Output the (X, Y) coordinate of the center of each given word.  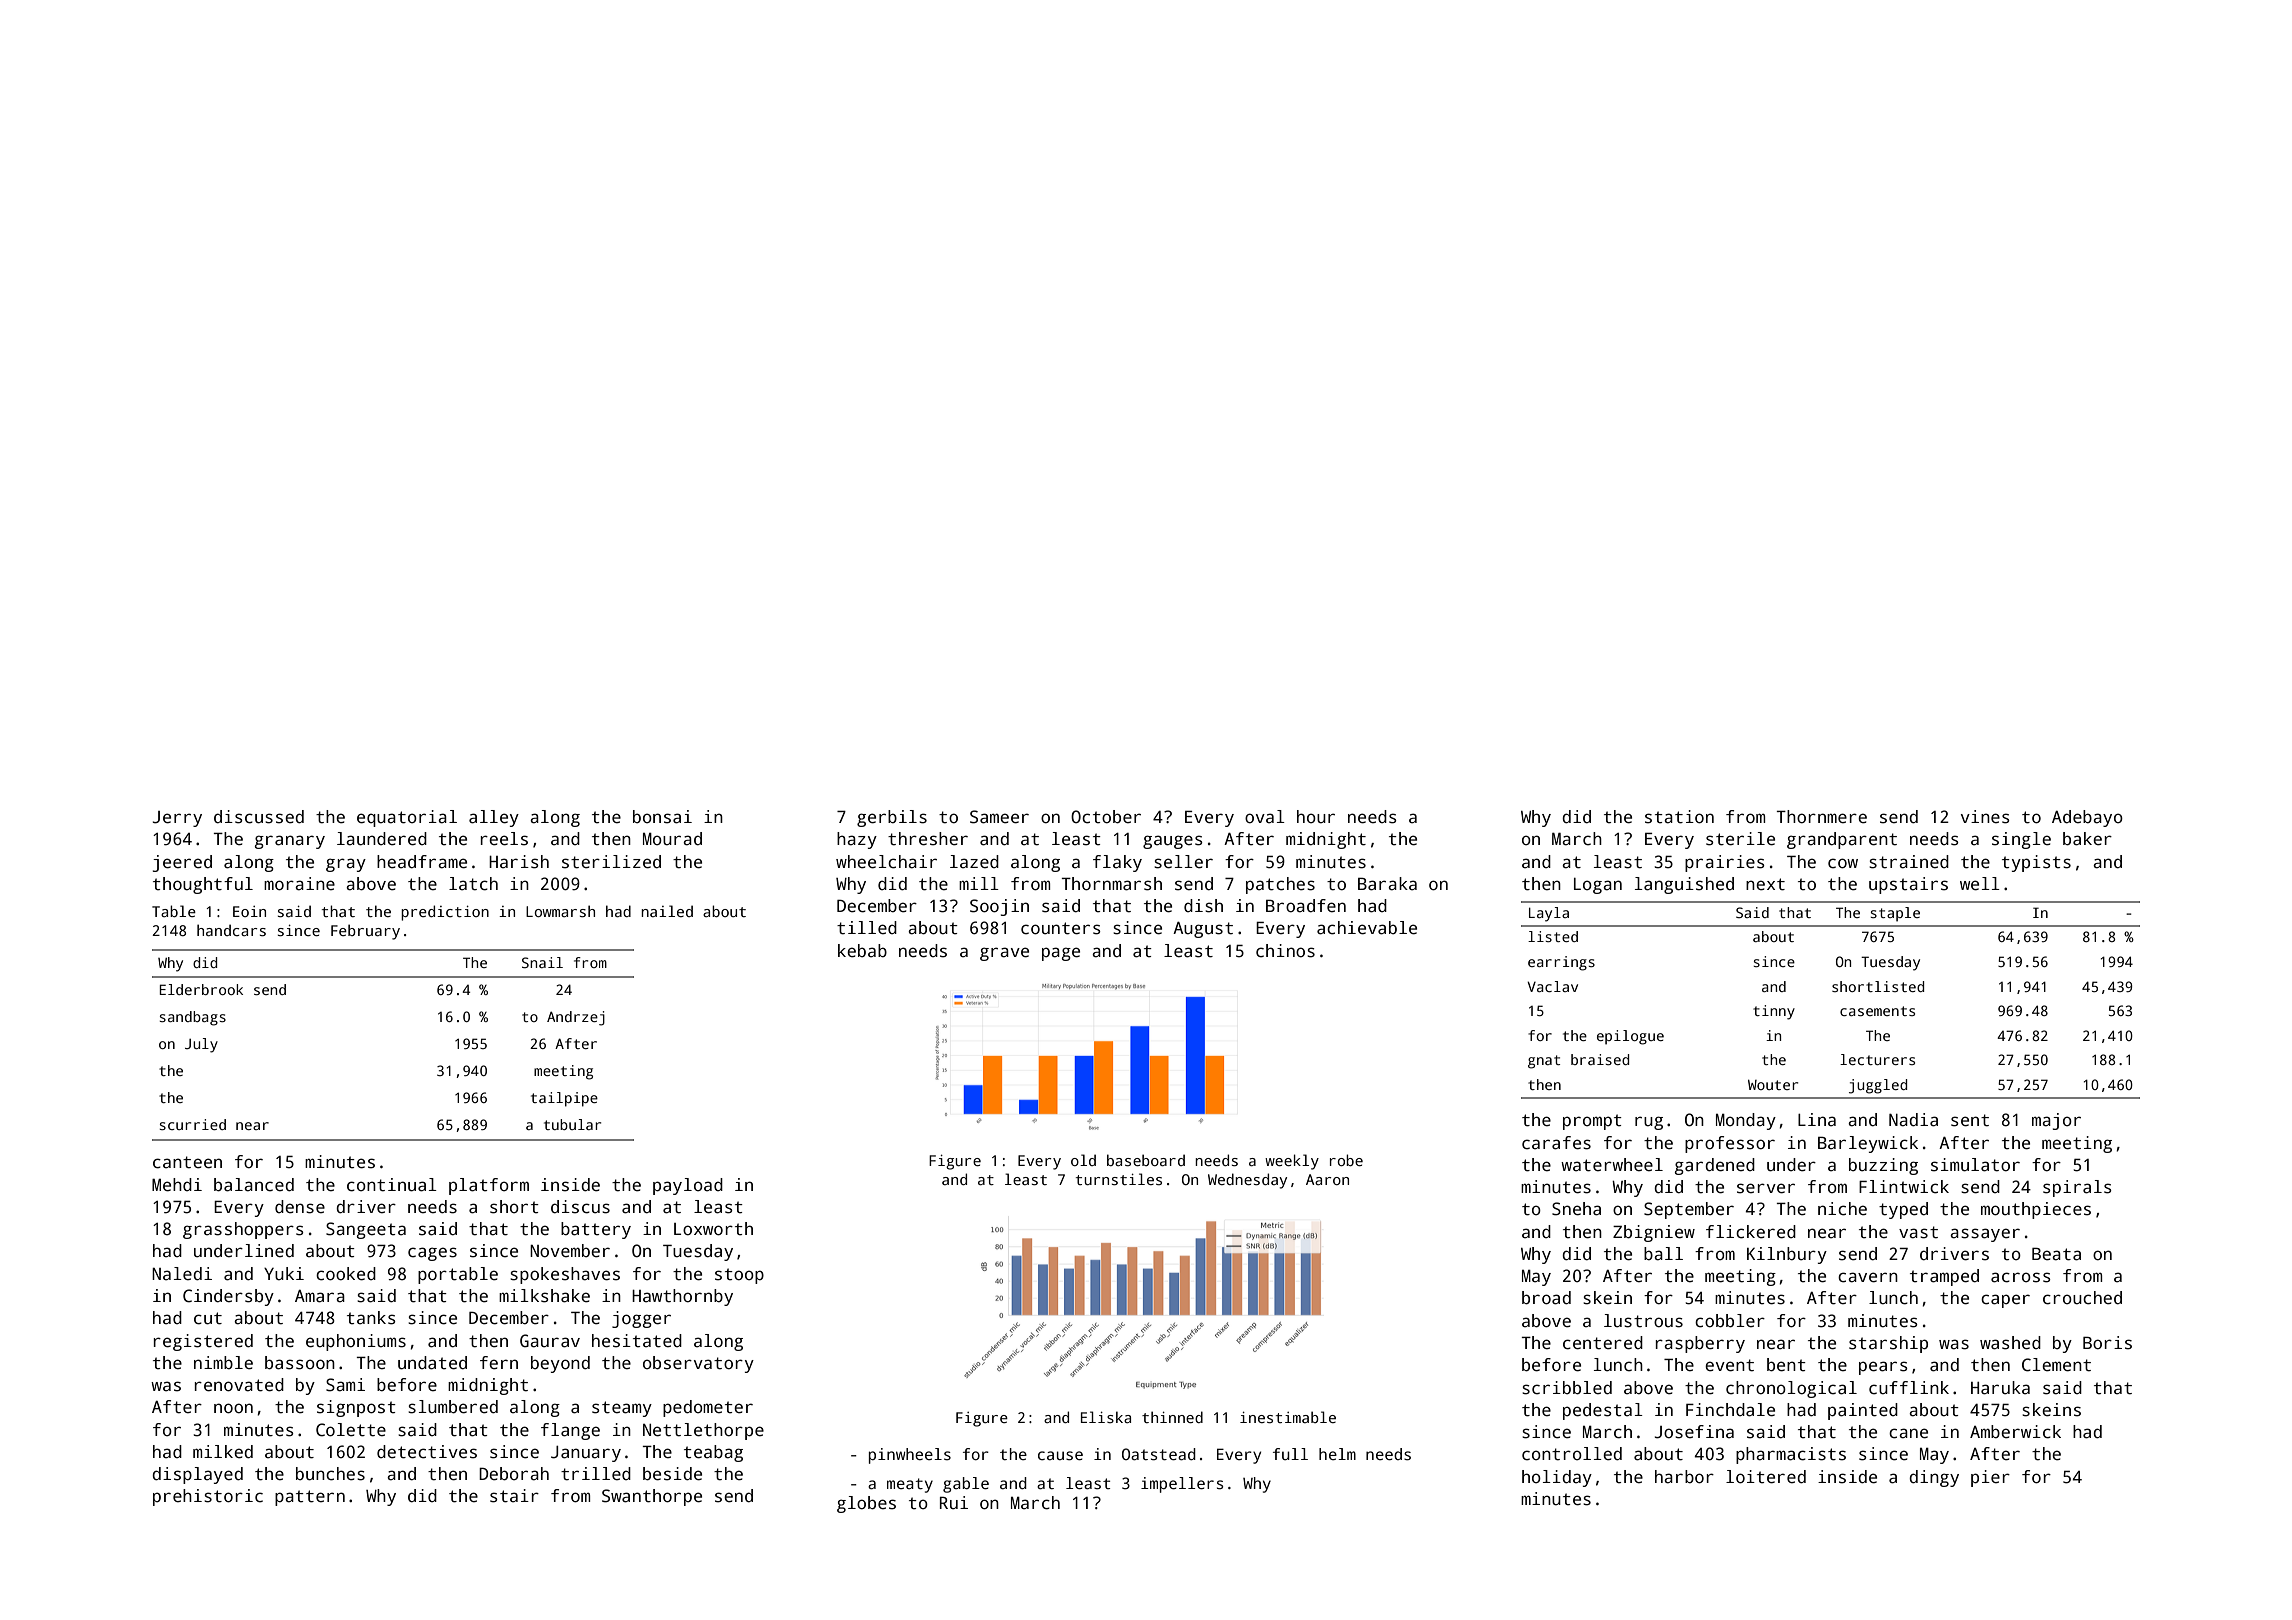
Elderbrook (201, 989)
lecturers (1877, 1059)
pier (1990, 1478)
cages (432, 1254)
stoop (739, 1276)
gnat (1544, 1062)
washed (2010, 1343)
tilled (867, 928)
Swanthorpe (652, 1497)
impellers (1182, 1485)
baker (2087, 839)
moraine (299, 884)
